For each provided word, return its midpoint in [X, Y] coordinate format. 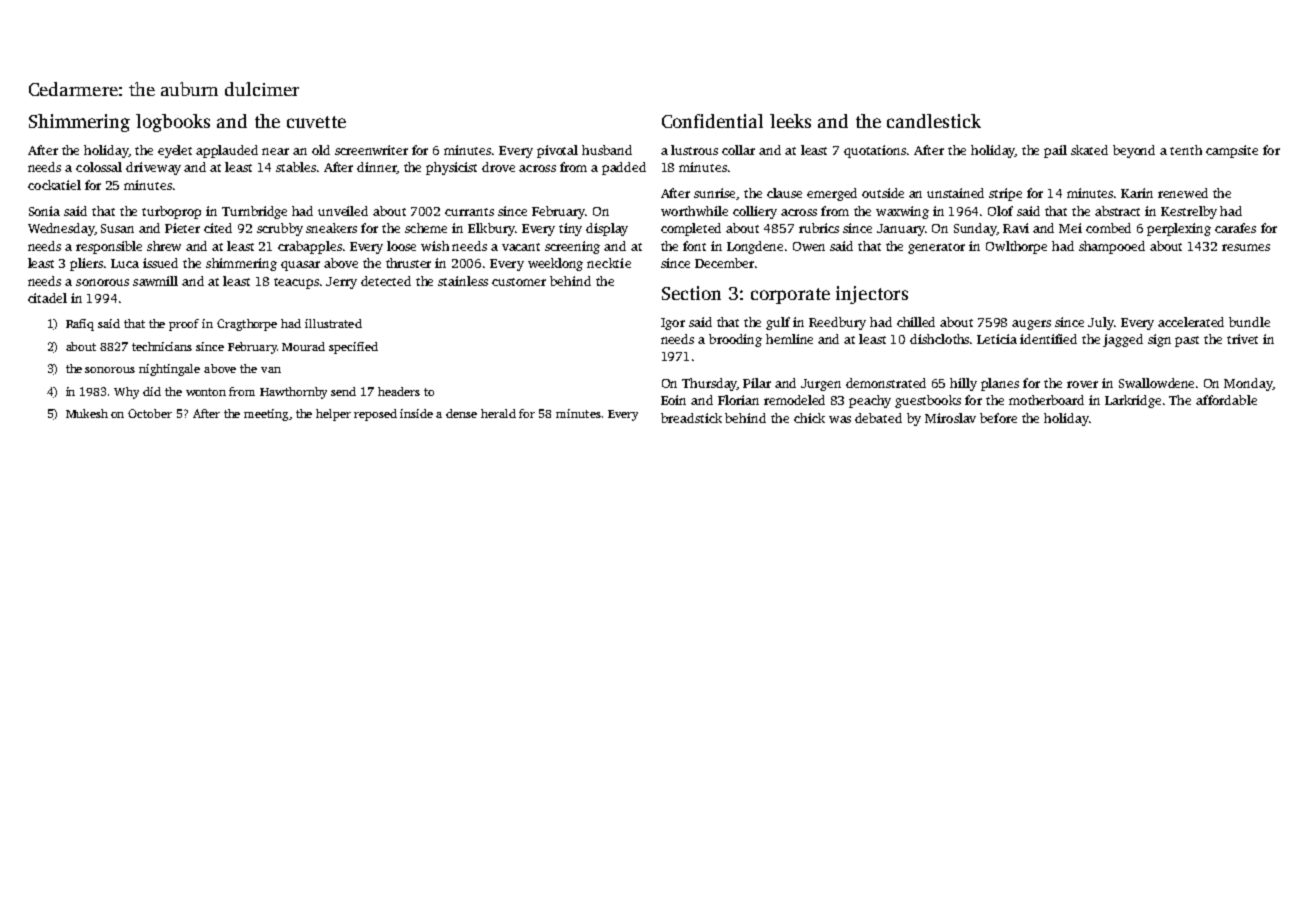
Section [691, 293]
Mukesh [87, 413]
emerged [832, 194]
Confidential [712, 121]
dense [461, 413]
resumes [1246, 247]
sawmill [155, 281]
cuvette [316, 122]
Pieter [182, 228]
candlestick [934, 121]
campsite [1232, 151]
